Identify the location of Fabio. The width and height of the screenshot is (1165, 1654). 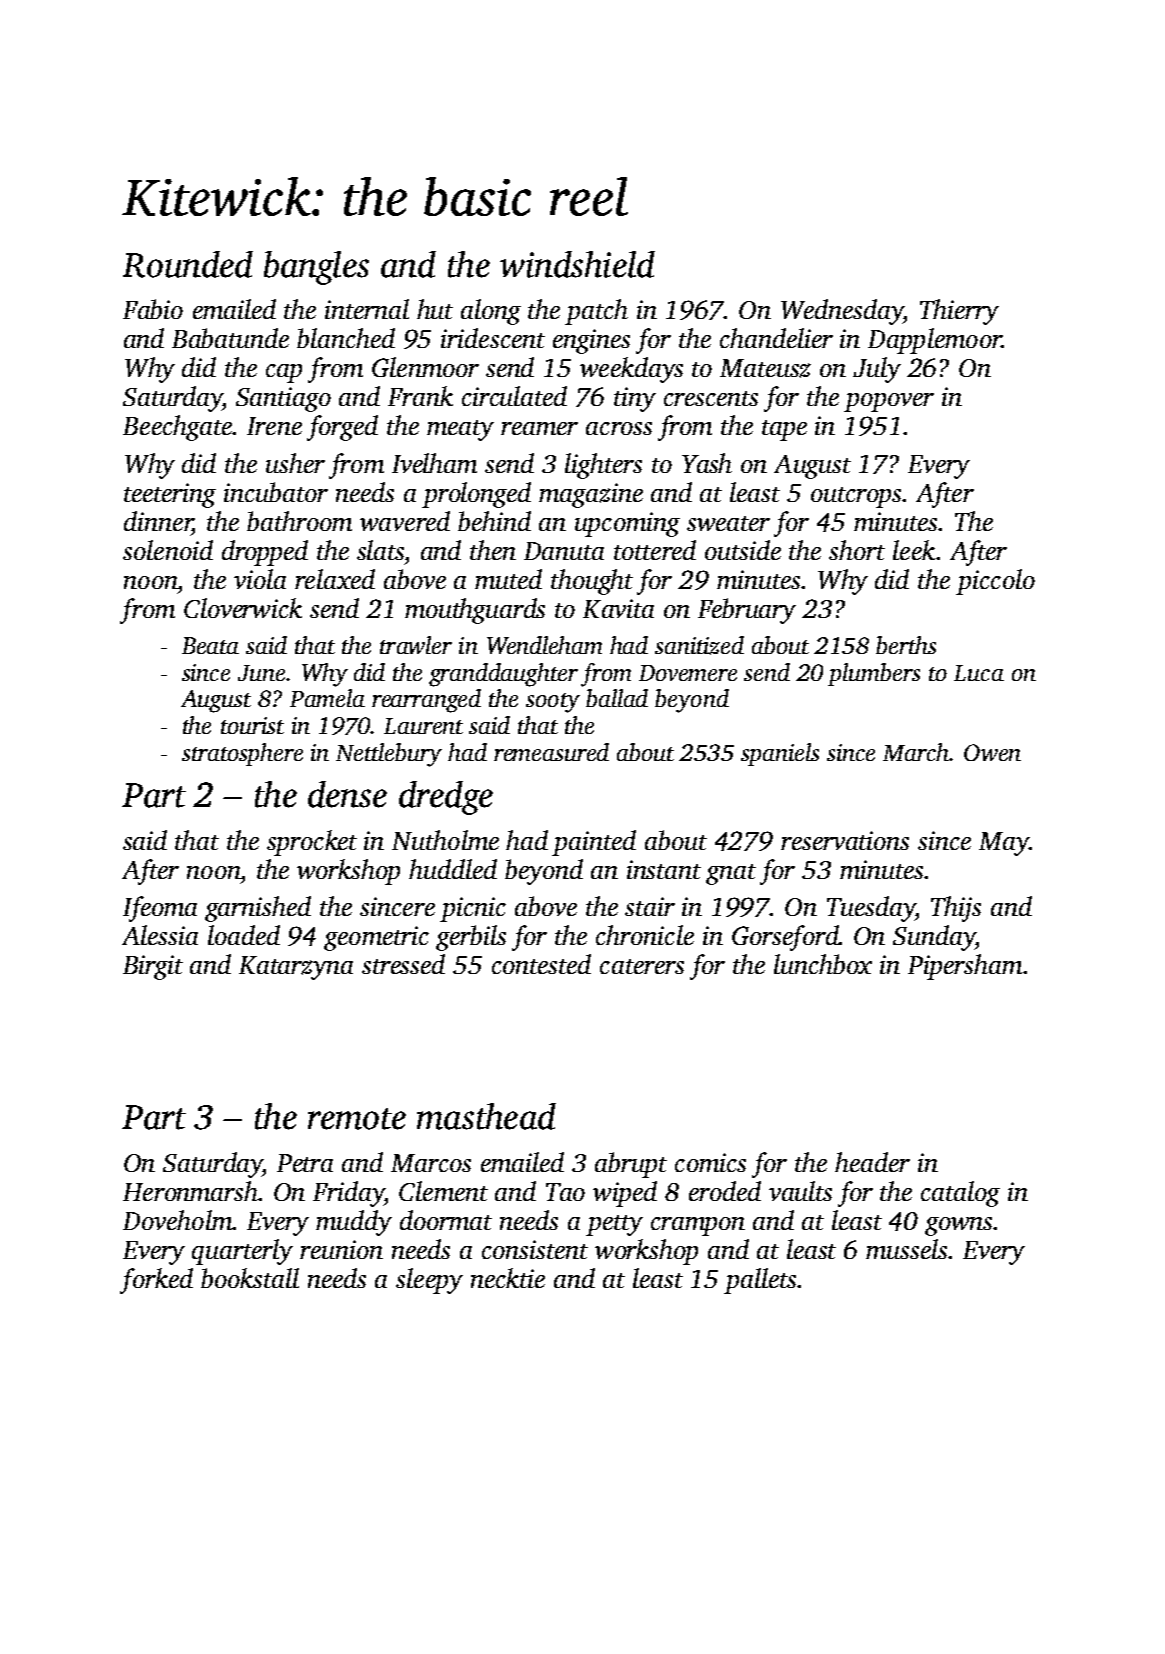
(153, 309).
